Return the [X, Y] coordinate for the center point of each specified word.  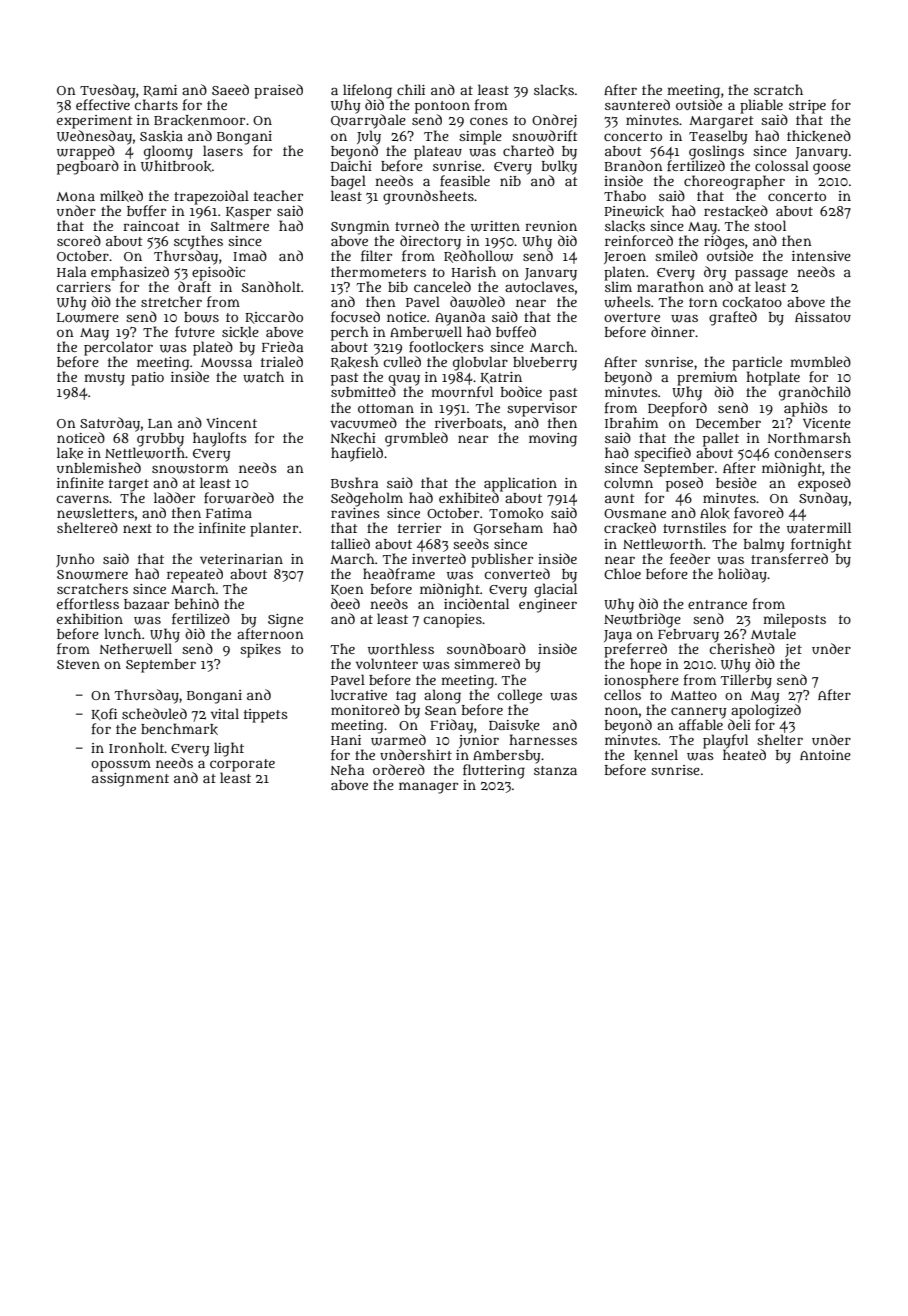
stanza [555, 770]
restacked [736, 211]
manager [428, 788]
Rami [160, 91]
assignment [130, 780]
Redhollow [478, 256]
